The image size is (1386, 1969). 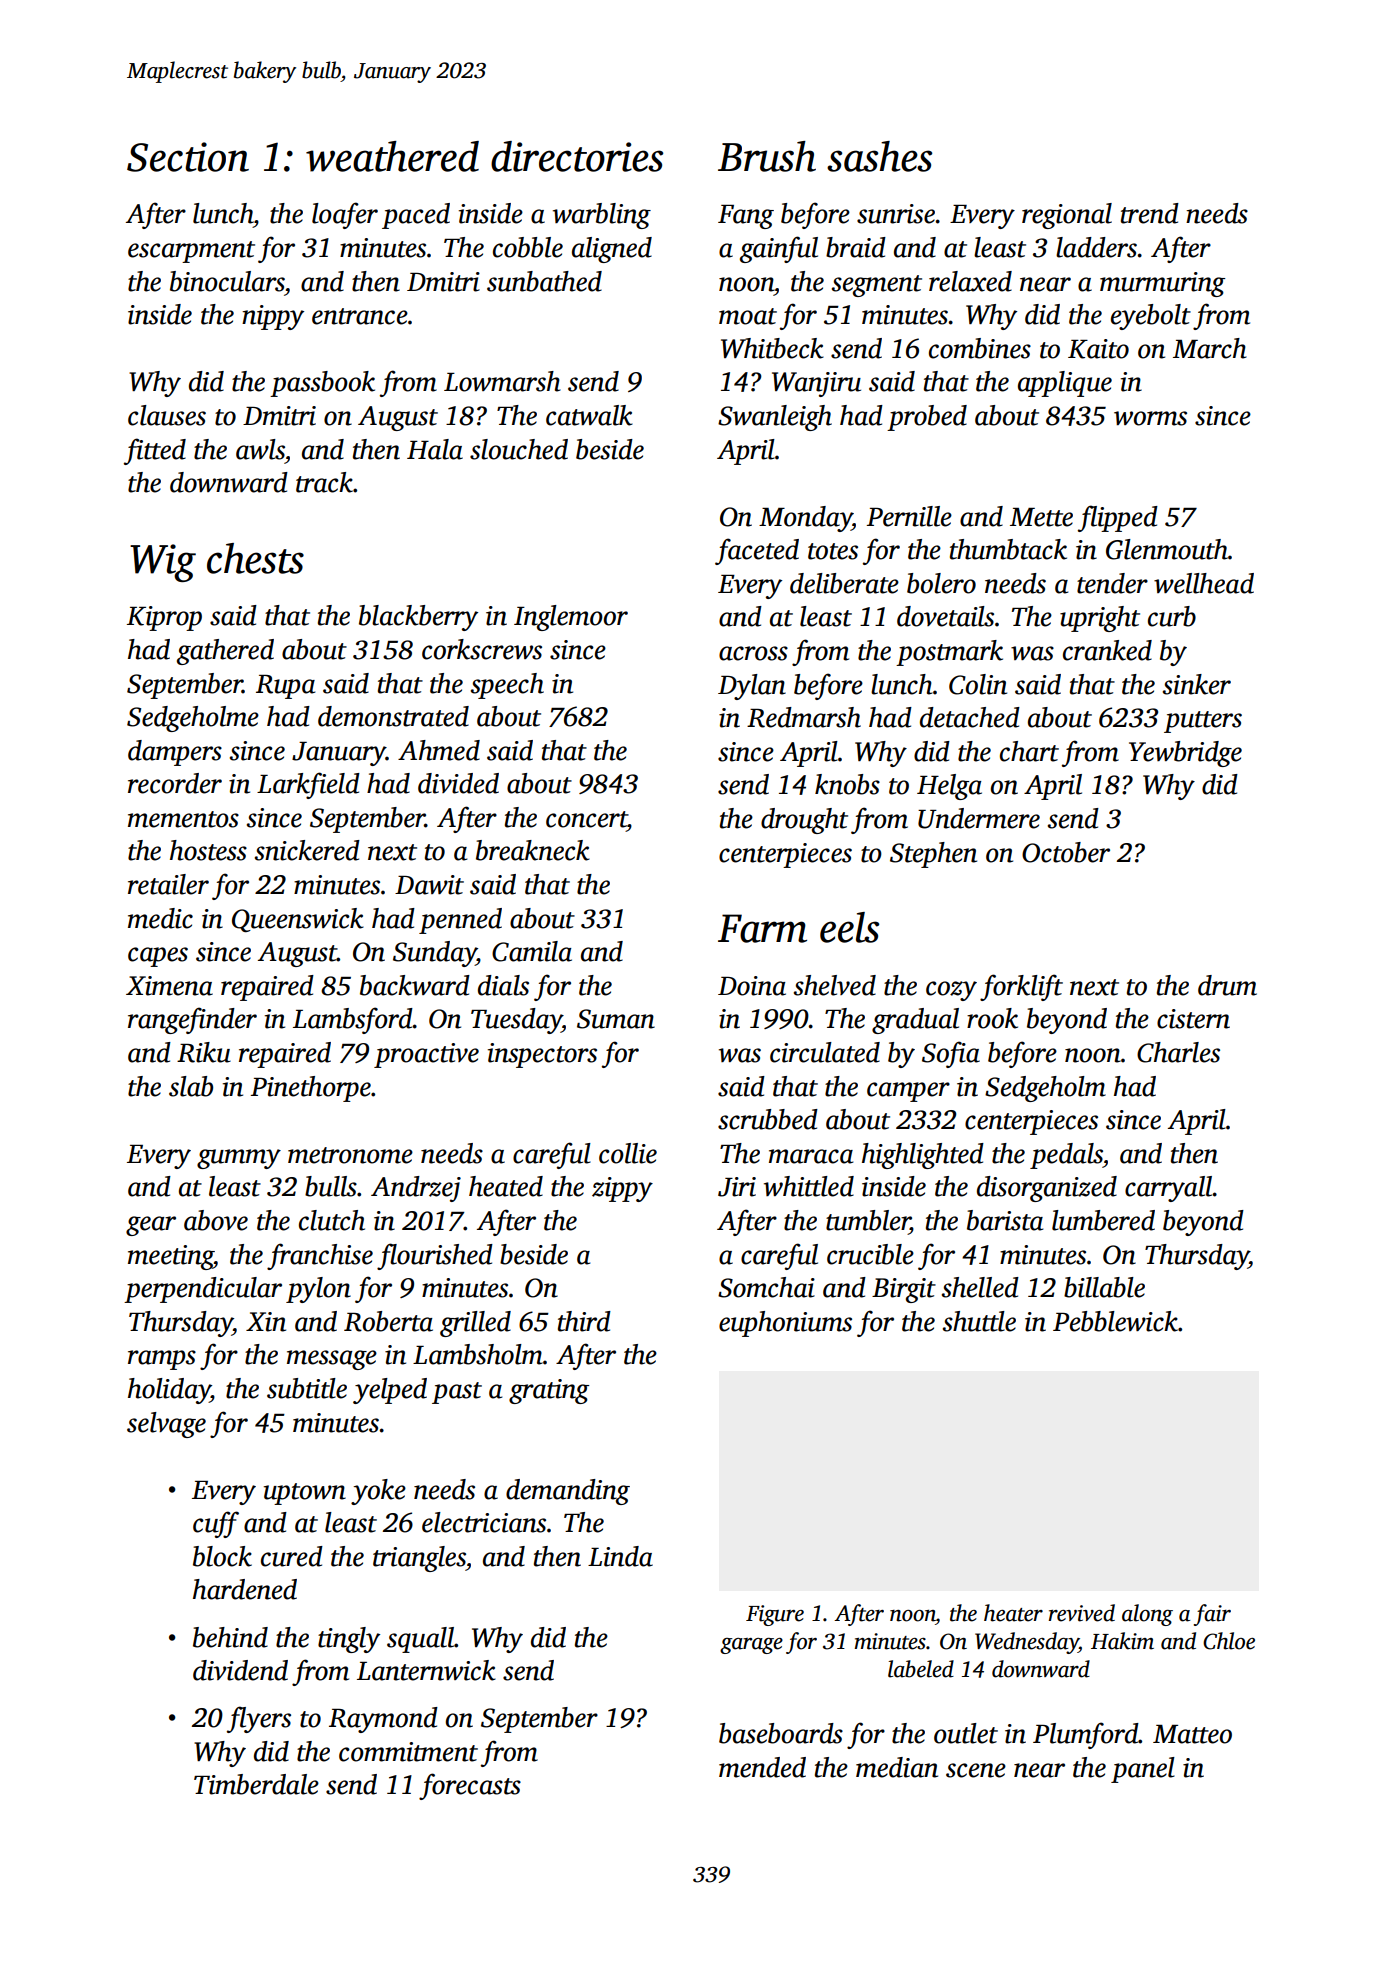 I want to click on wellhead, so click(x=1204, y=583).
